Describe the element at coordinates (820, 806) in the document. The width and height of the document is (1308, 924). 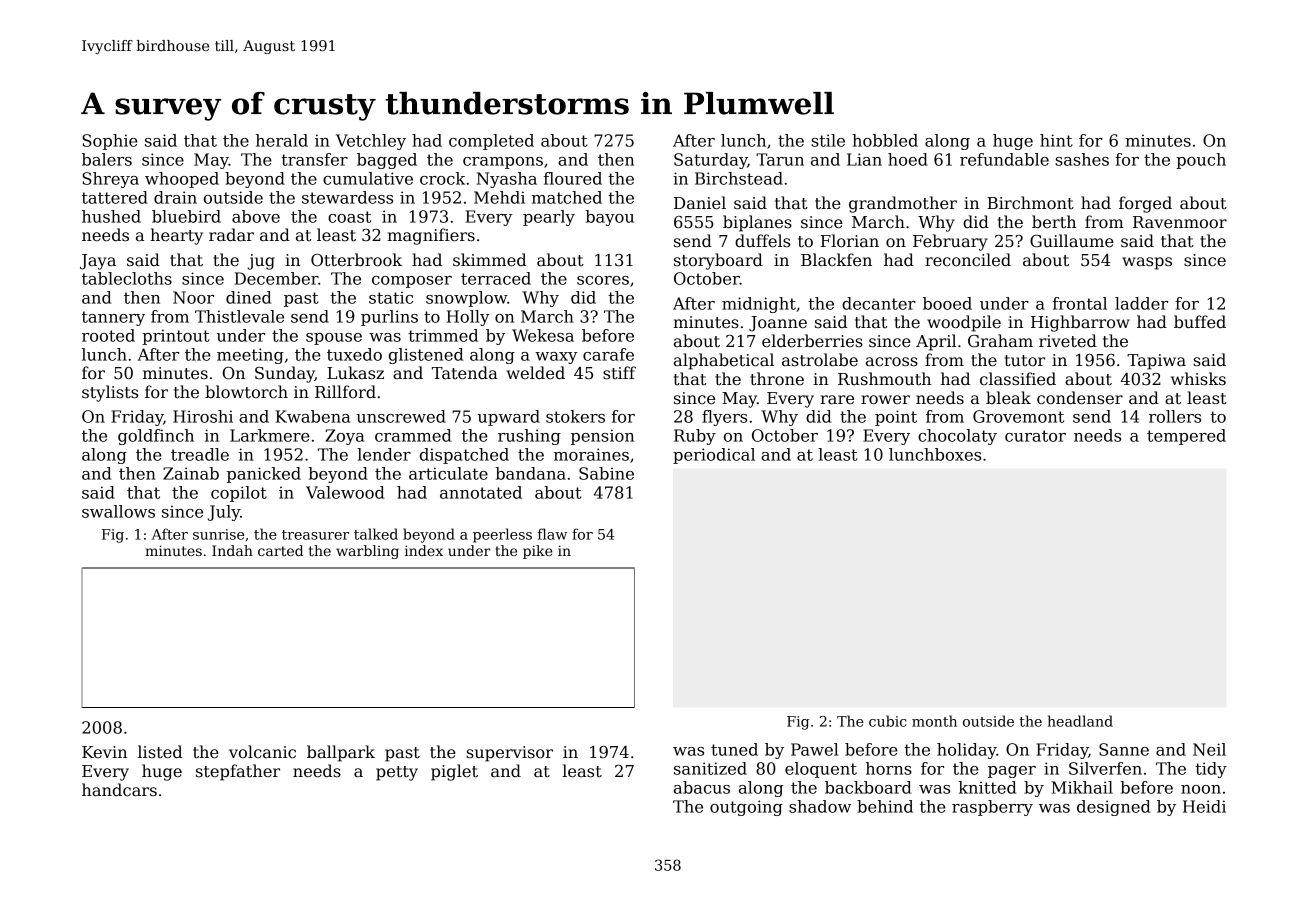
I see `shadow` at that location.
